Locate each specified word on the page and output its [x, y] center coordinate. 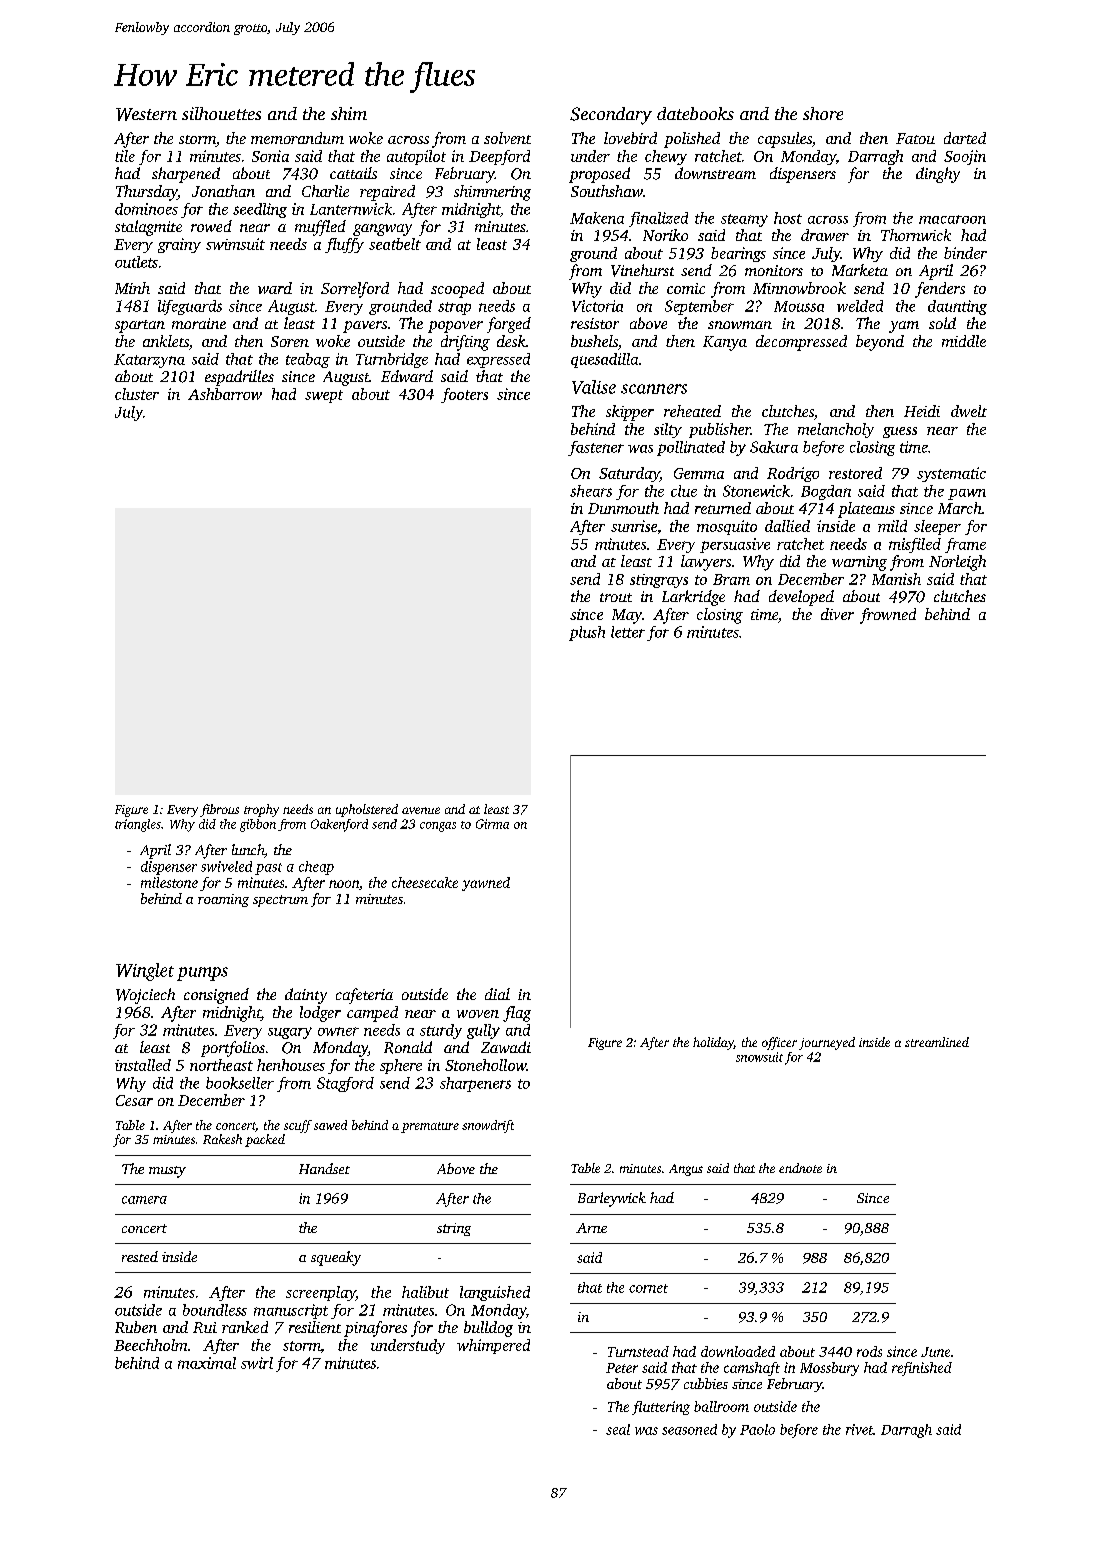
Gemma [699, 473]
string [454, 1229]
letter [628, 632]
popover [455, 327]
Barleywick [612, 1199]
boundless [215, 1310]
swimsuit [235, 244]
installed [143, 1065]
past [268, 869]
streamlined [937, 1042]
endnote [800, 1168]
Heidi [922, 411]
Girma [492, 824]
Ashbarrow [225, 394]
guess [900, 432]
